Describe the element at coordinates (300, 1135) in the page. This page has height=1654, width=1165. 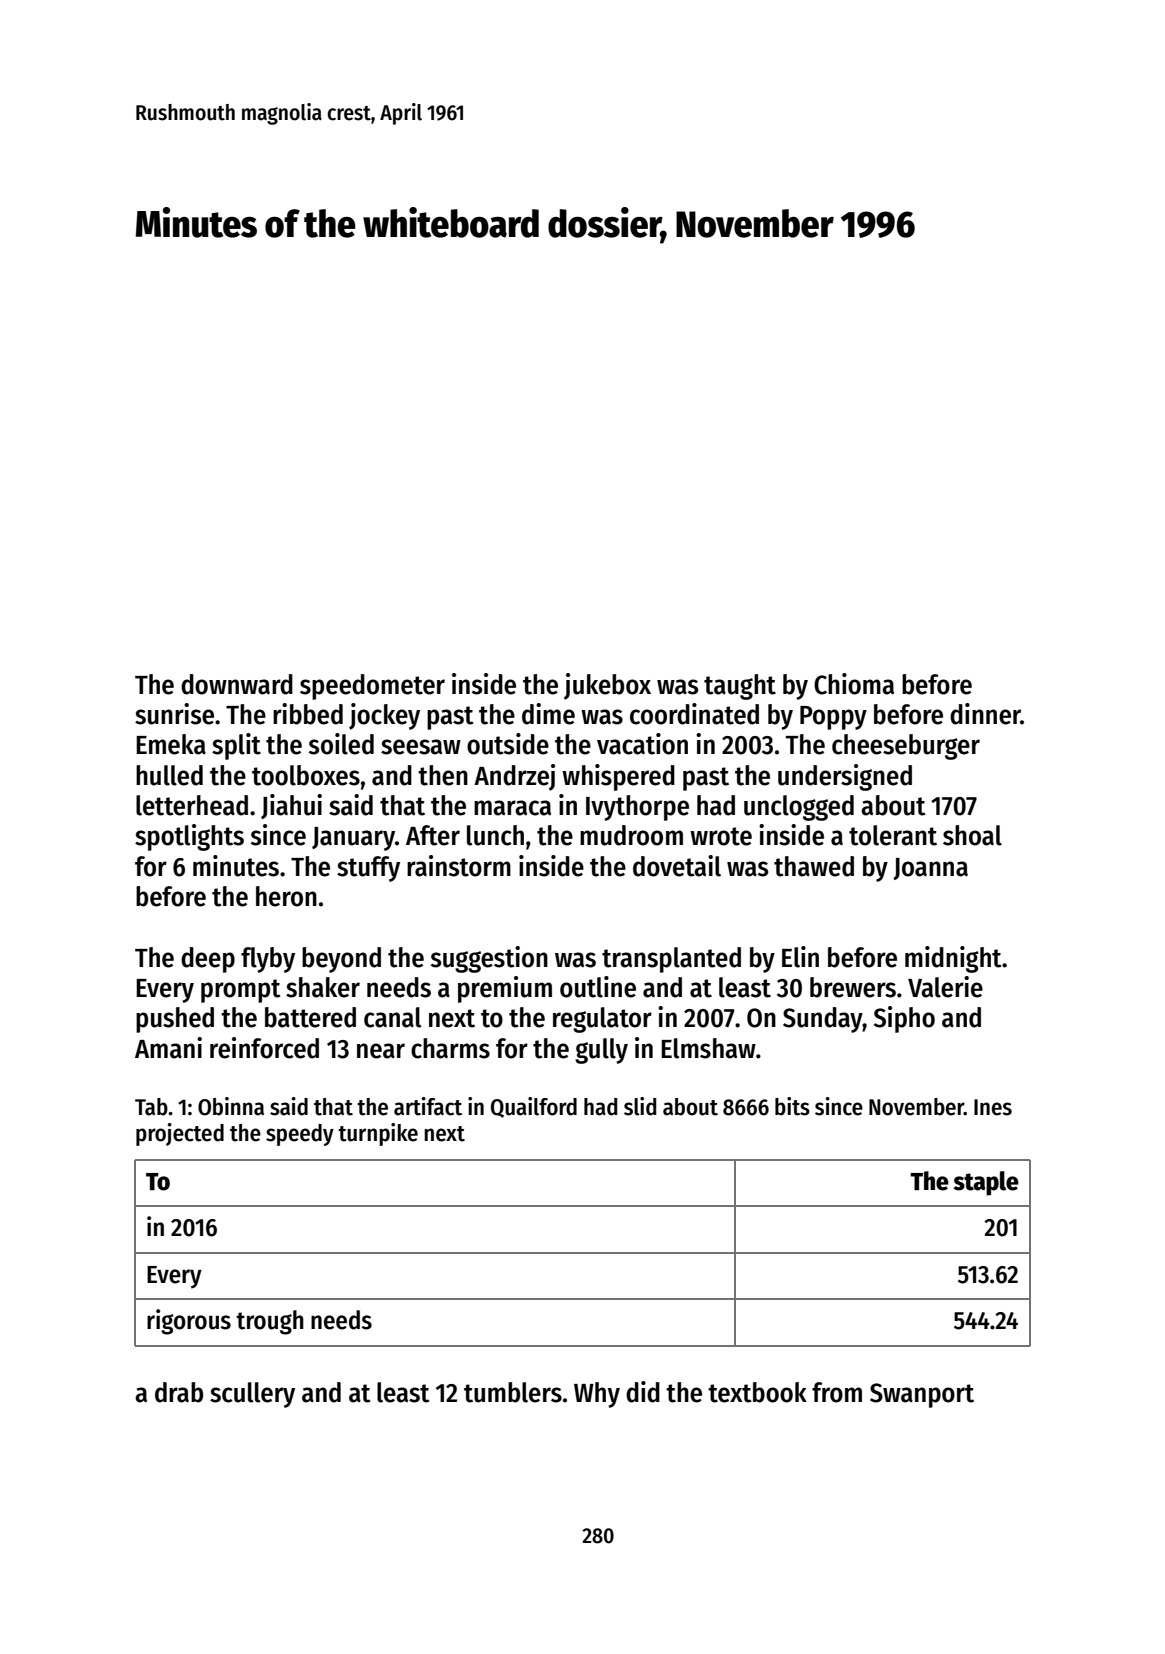
I see `speedy` at that location.
